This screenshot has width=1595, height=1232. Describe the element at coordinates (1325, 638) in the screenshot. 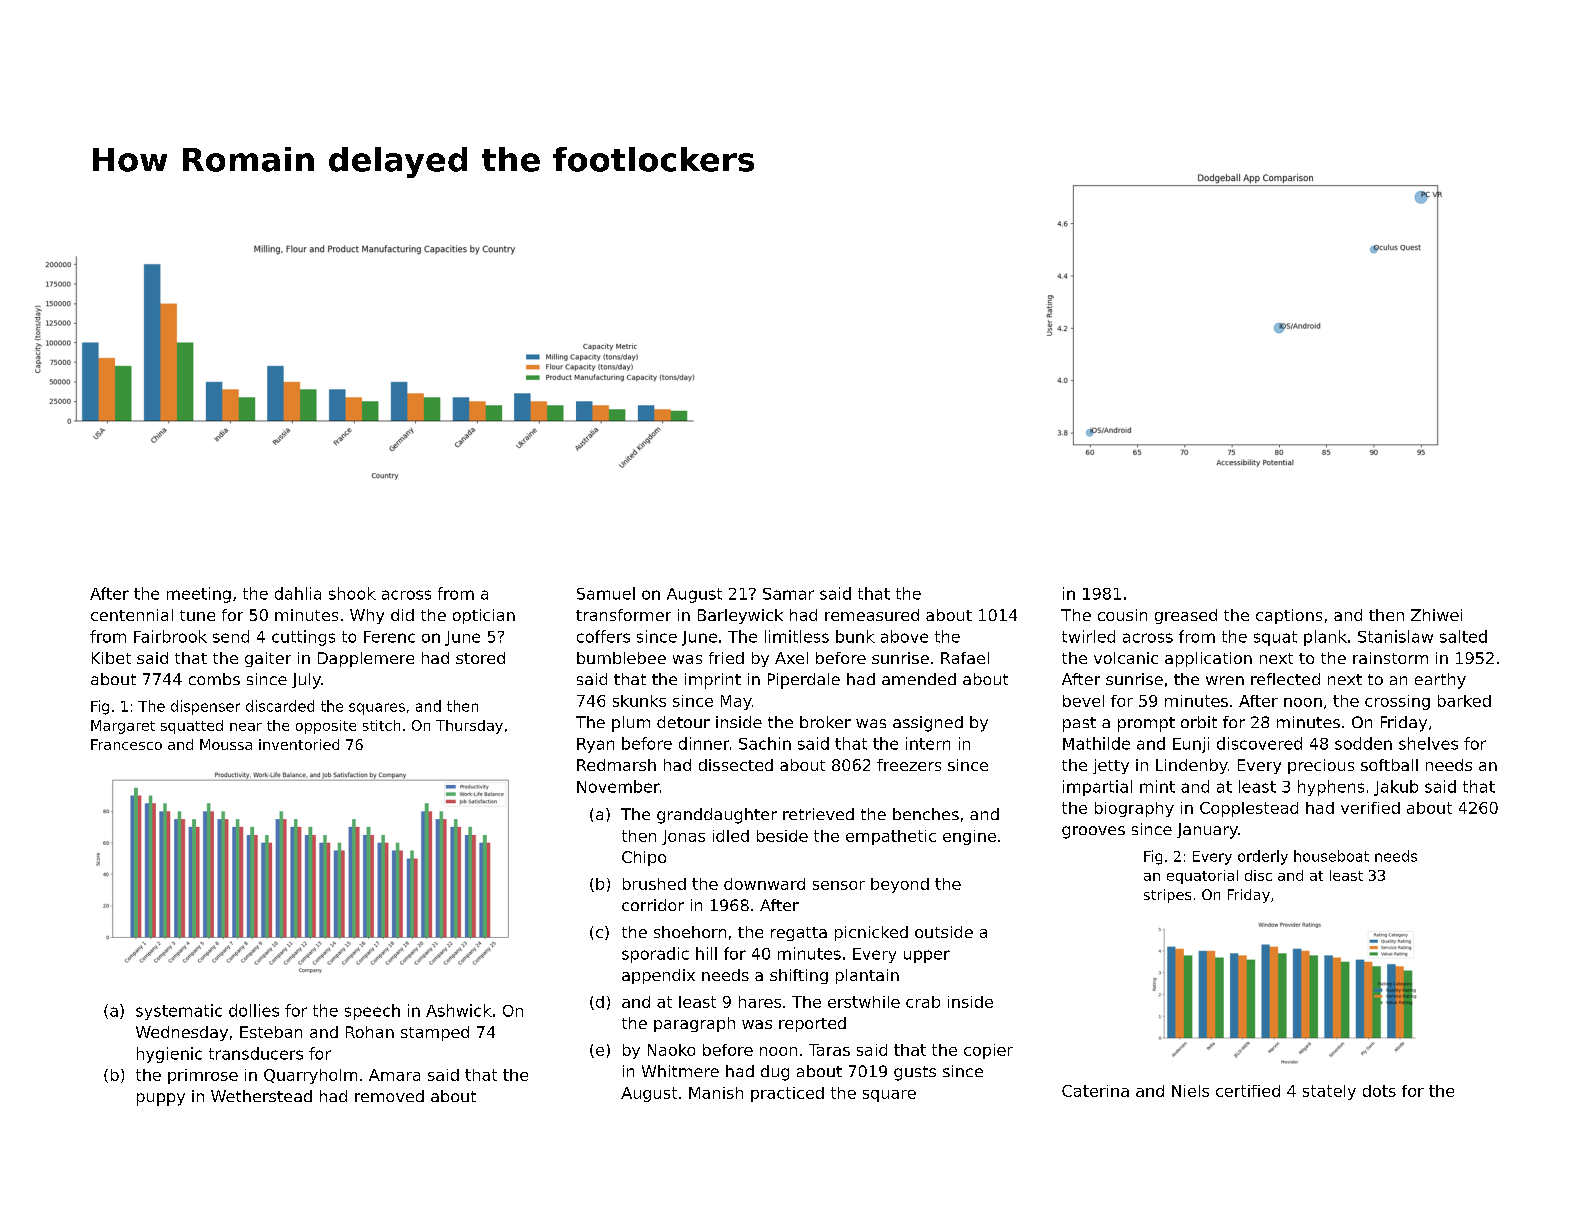

I see `plank` at that location.
